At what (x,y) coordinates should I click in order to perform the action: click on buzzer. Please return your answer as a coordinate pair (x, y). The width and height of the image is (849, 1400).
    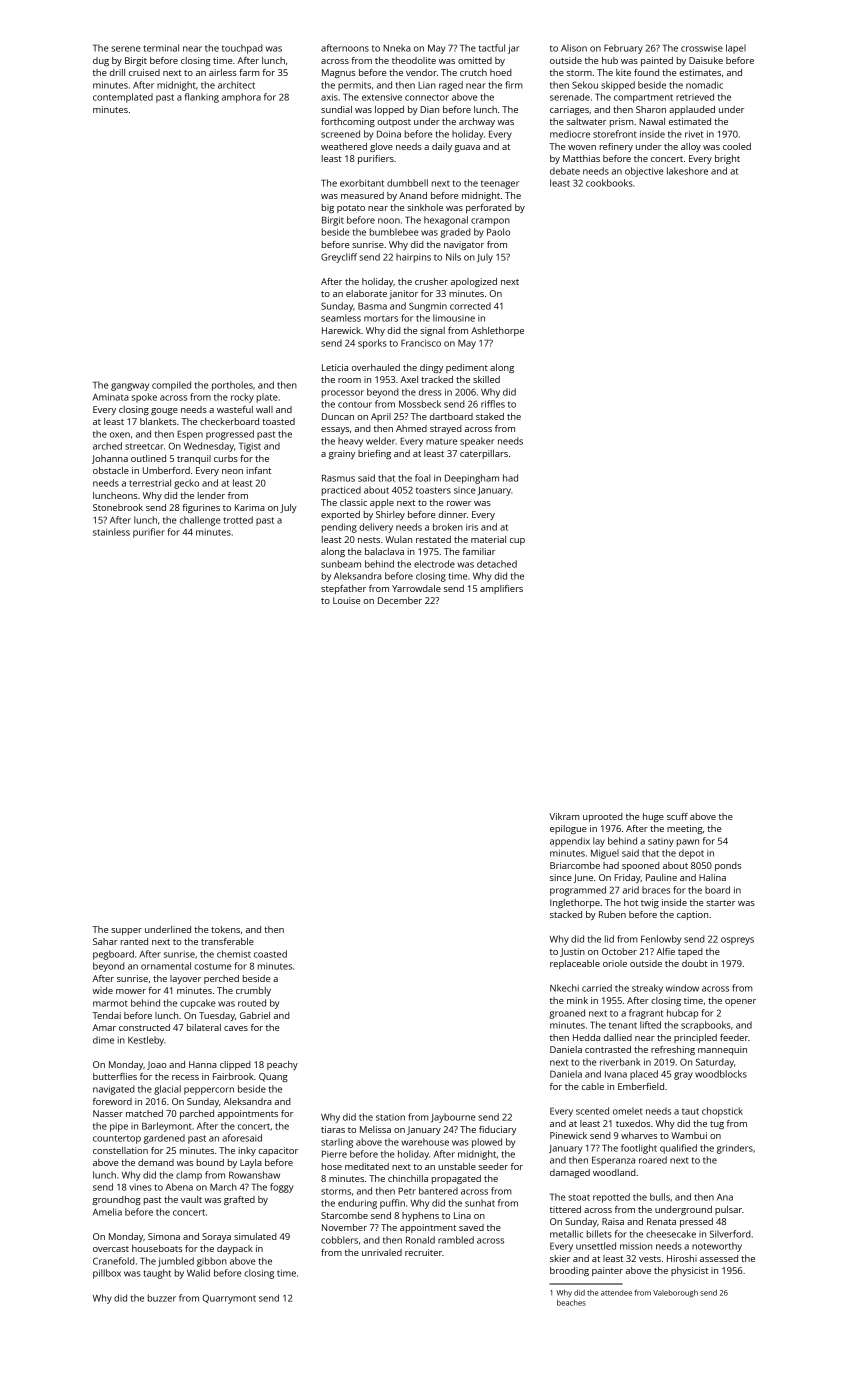
    Looking at the image, I should click on (162, 1298).
